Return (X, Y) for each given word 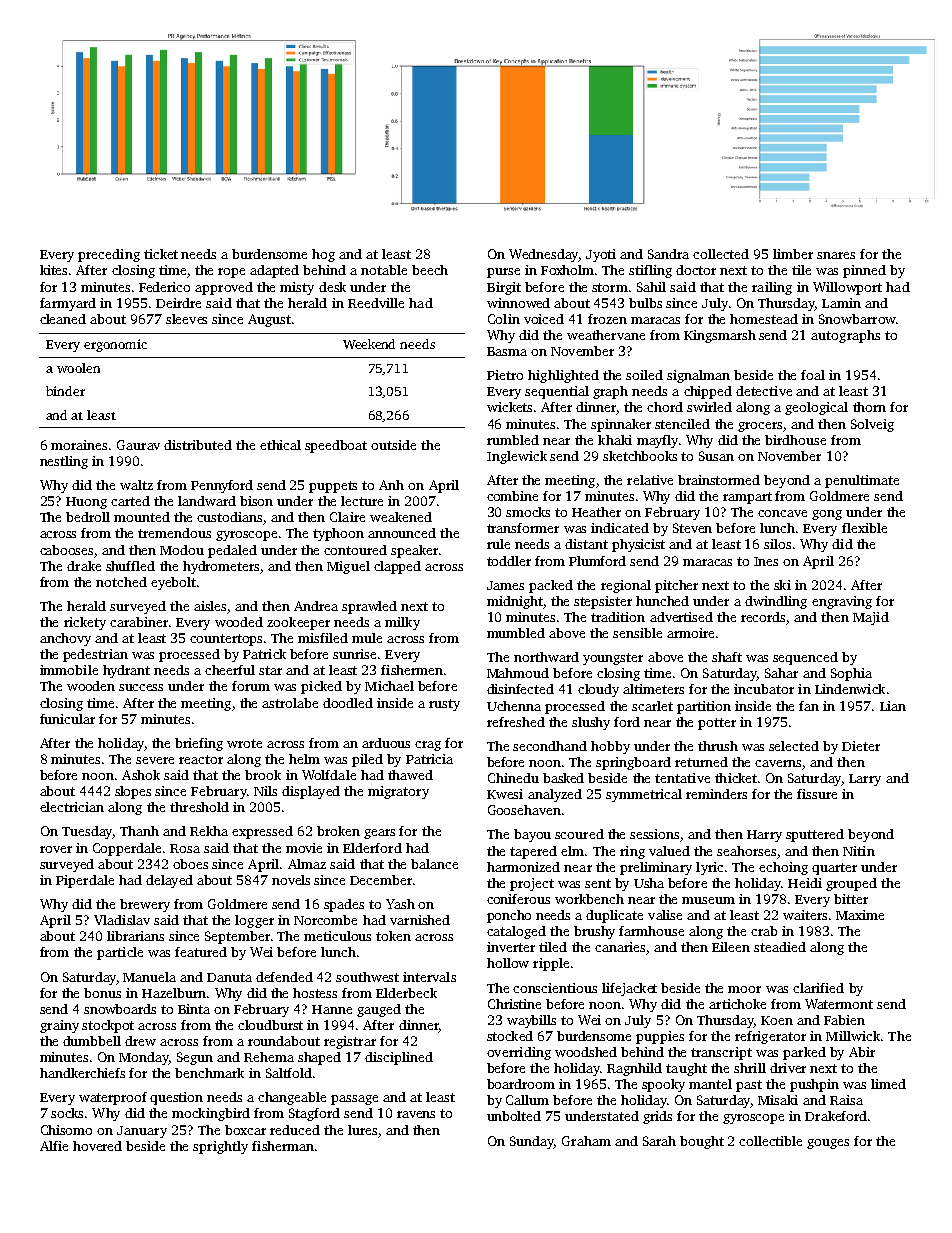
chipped (708, 392)
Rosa (185, 848)
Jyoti (601, 255)
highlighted (563, 376)
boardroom (521, 1084)
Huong (86, 503)
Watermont (839, 1004)
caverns (778, 763)
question (176, 1098)
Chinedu (513, 778)
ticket (161, 254)
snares (836, 255)
